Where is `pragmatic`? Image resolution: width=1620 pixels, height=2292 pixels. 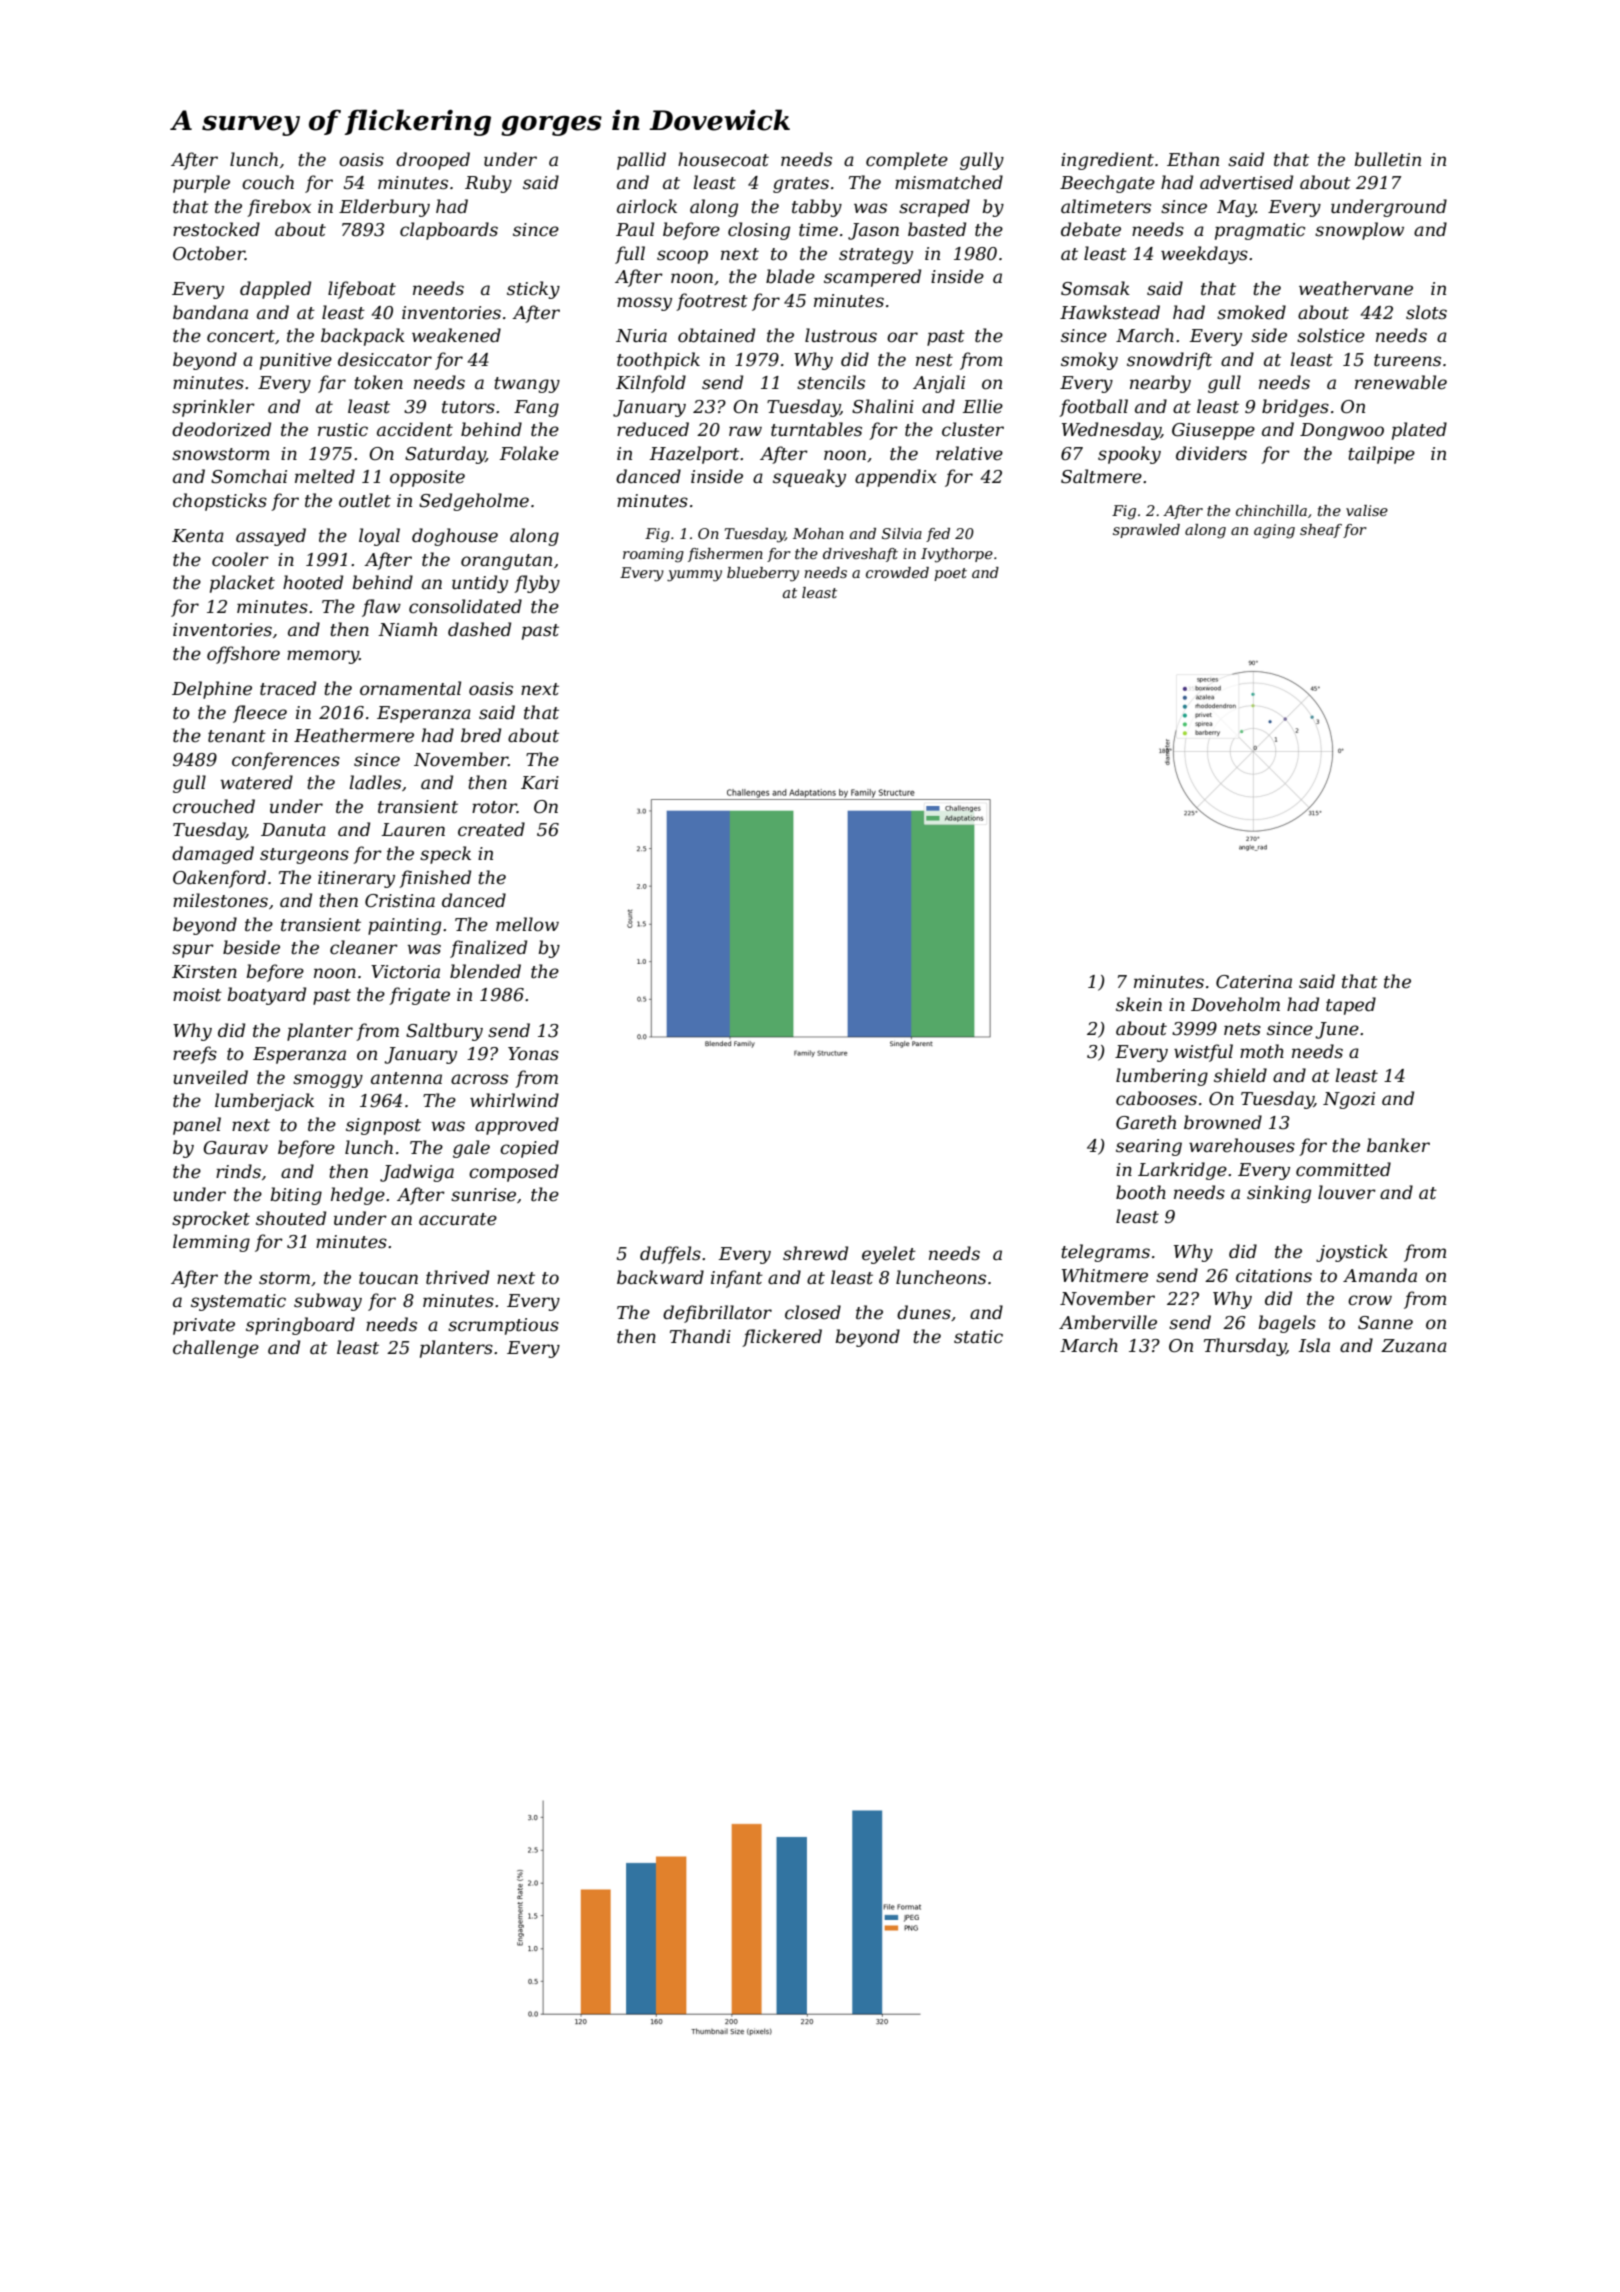 pragmatic is located at coordinates (1260, 231).
